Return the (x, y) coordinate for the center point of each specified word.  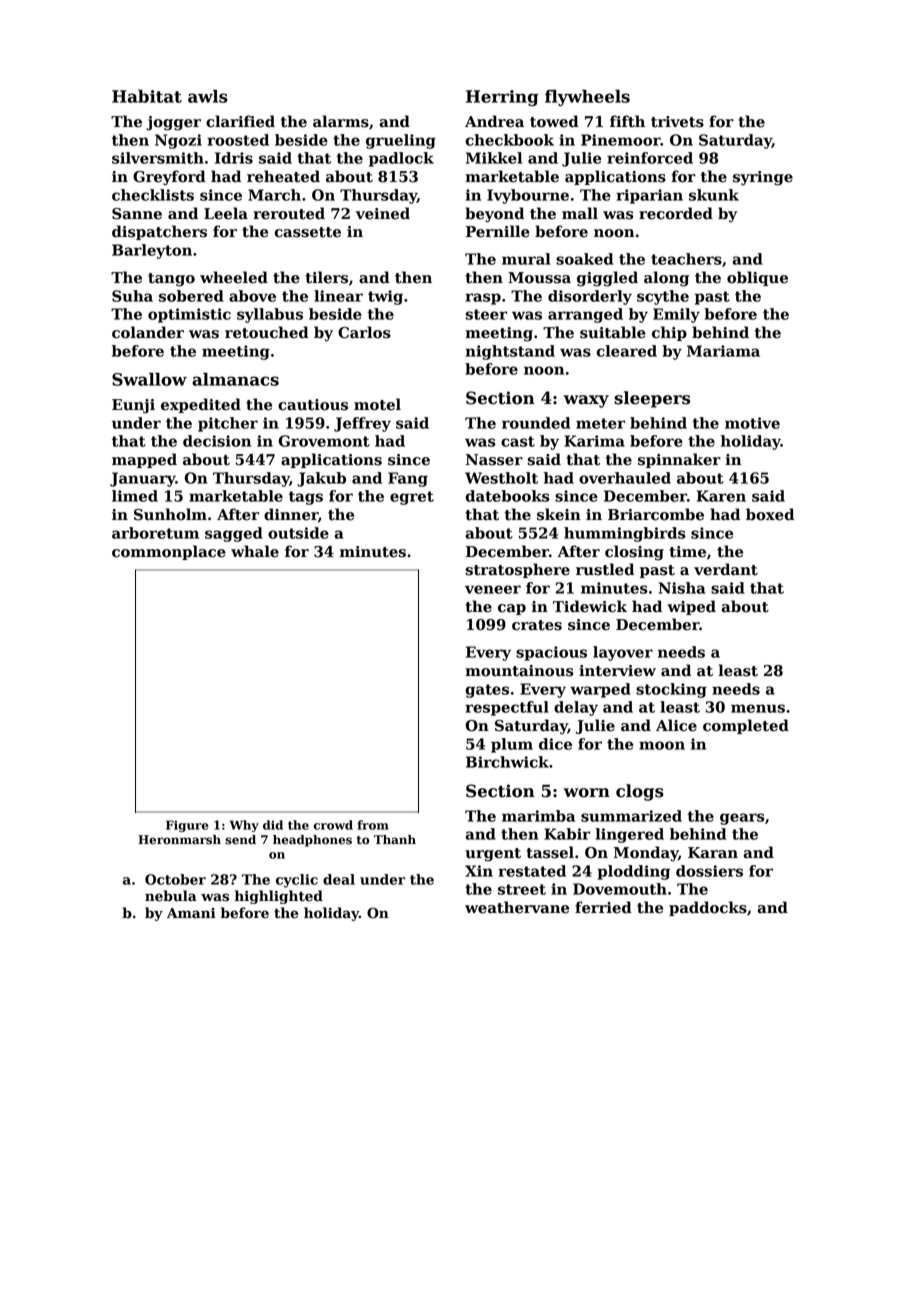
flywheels (587, 97)
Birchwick (507, 762)
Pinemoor (621, 140)
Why (244, 826)
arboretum (155, 533)
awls (208, 96)
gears (742, 819)
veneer (493, 589)
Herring (502, 98)
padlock (401, 159)
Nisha (682, 588)
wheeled (234, 277)
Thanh (395, 839)
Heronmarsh (179, 840)
